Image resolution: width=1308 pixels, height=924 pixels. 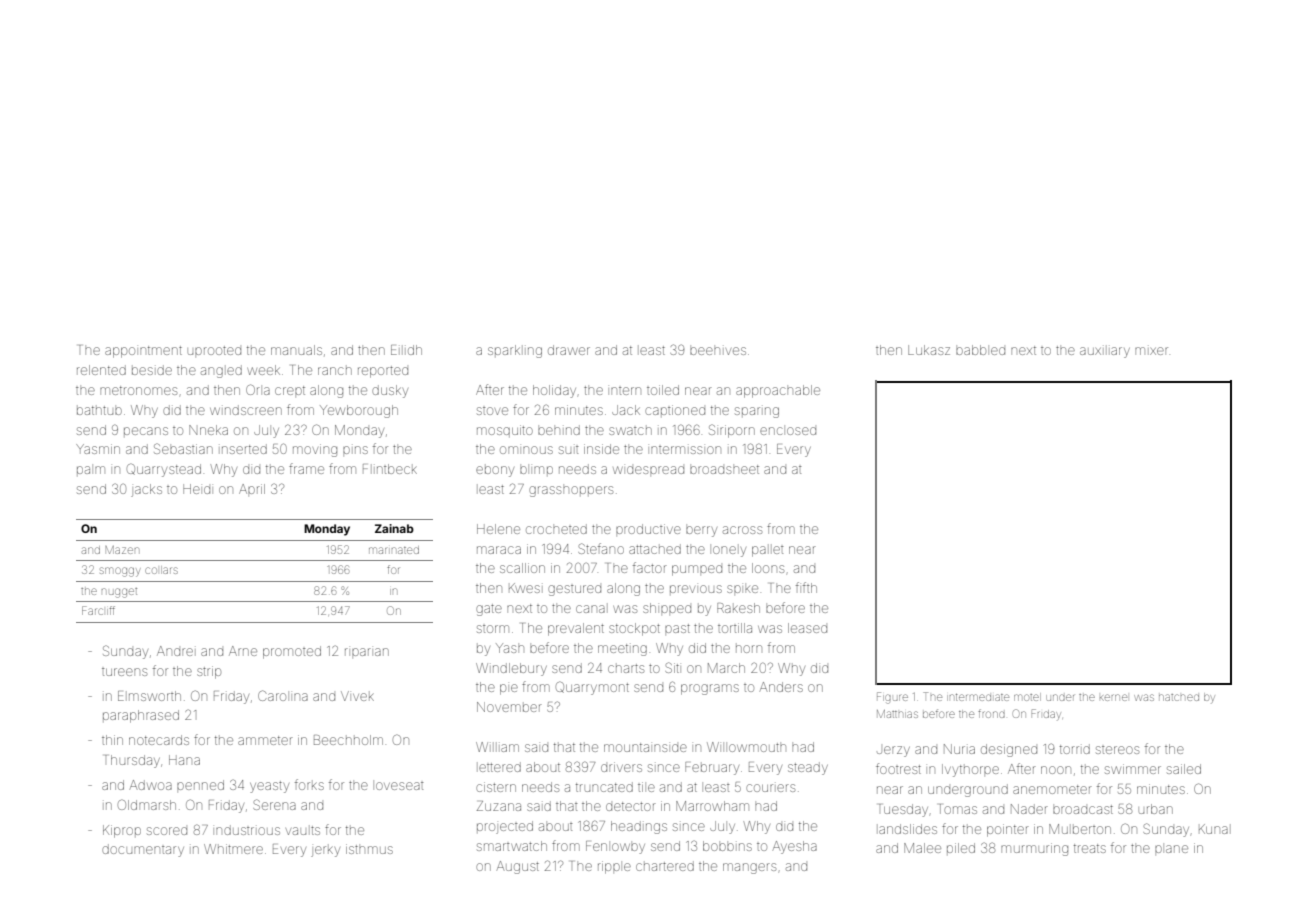 I want to click on windscreen, so click(x=246, y=410).
